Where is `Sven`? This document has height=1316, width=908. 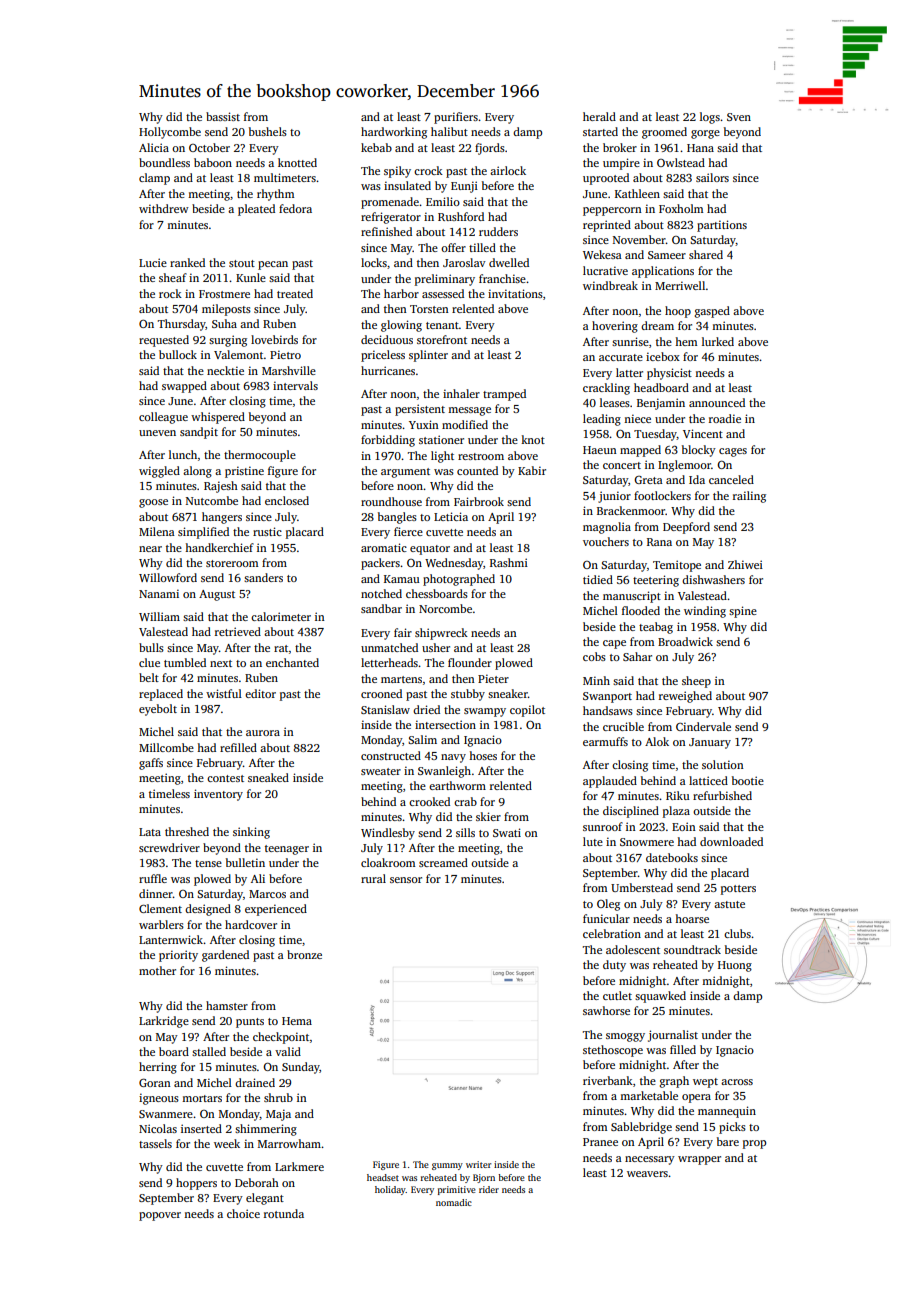
Sven is located at coordinates (739, 117).
